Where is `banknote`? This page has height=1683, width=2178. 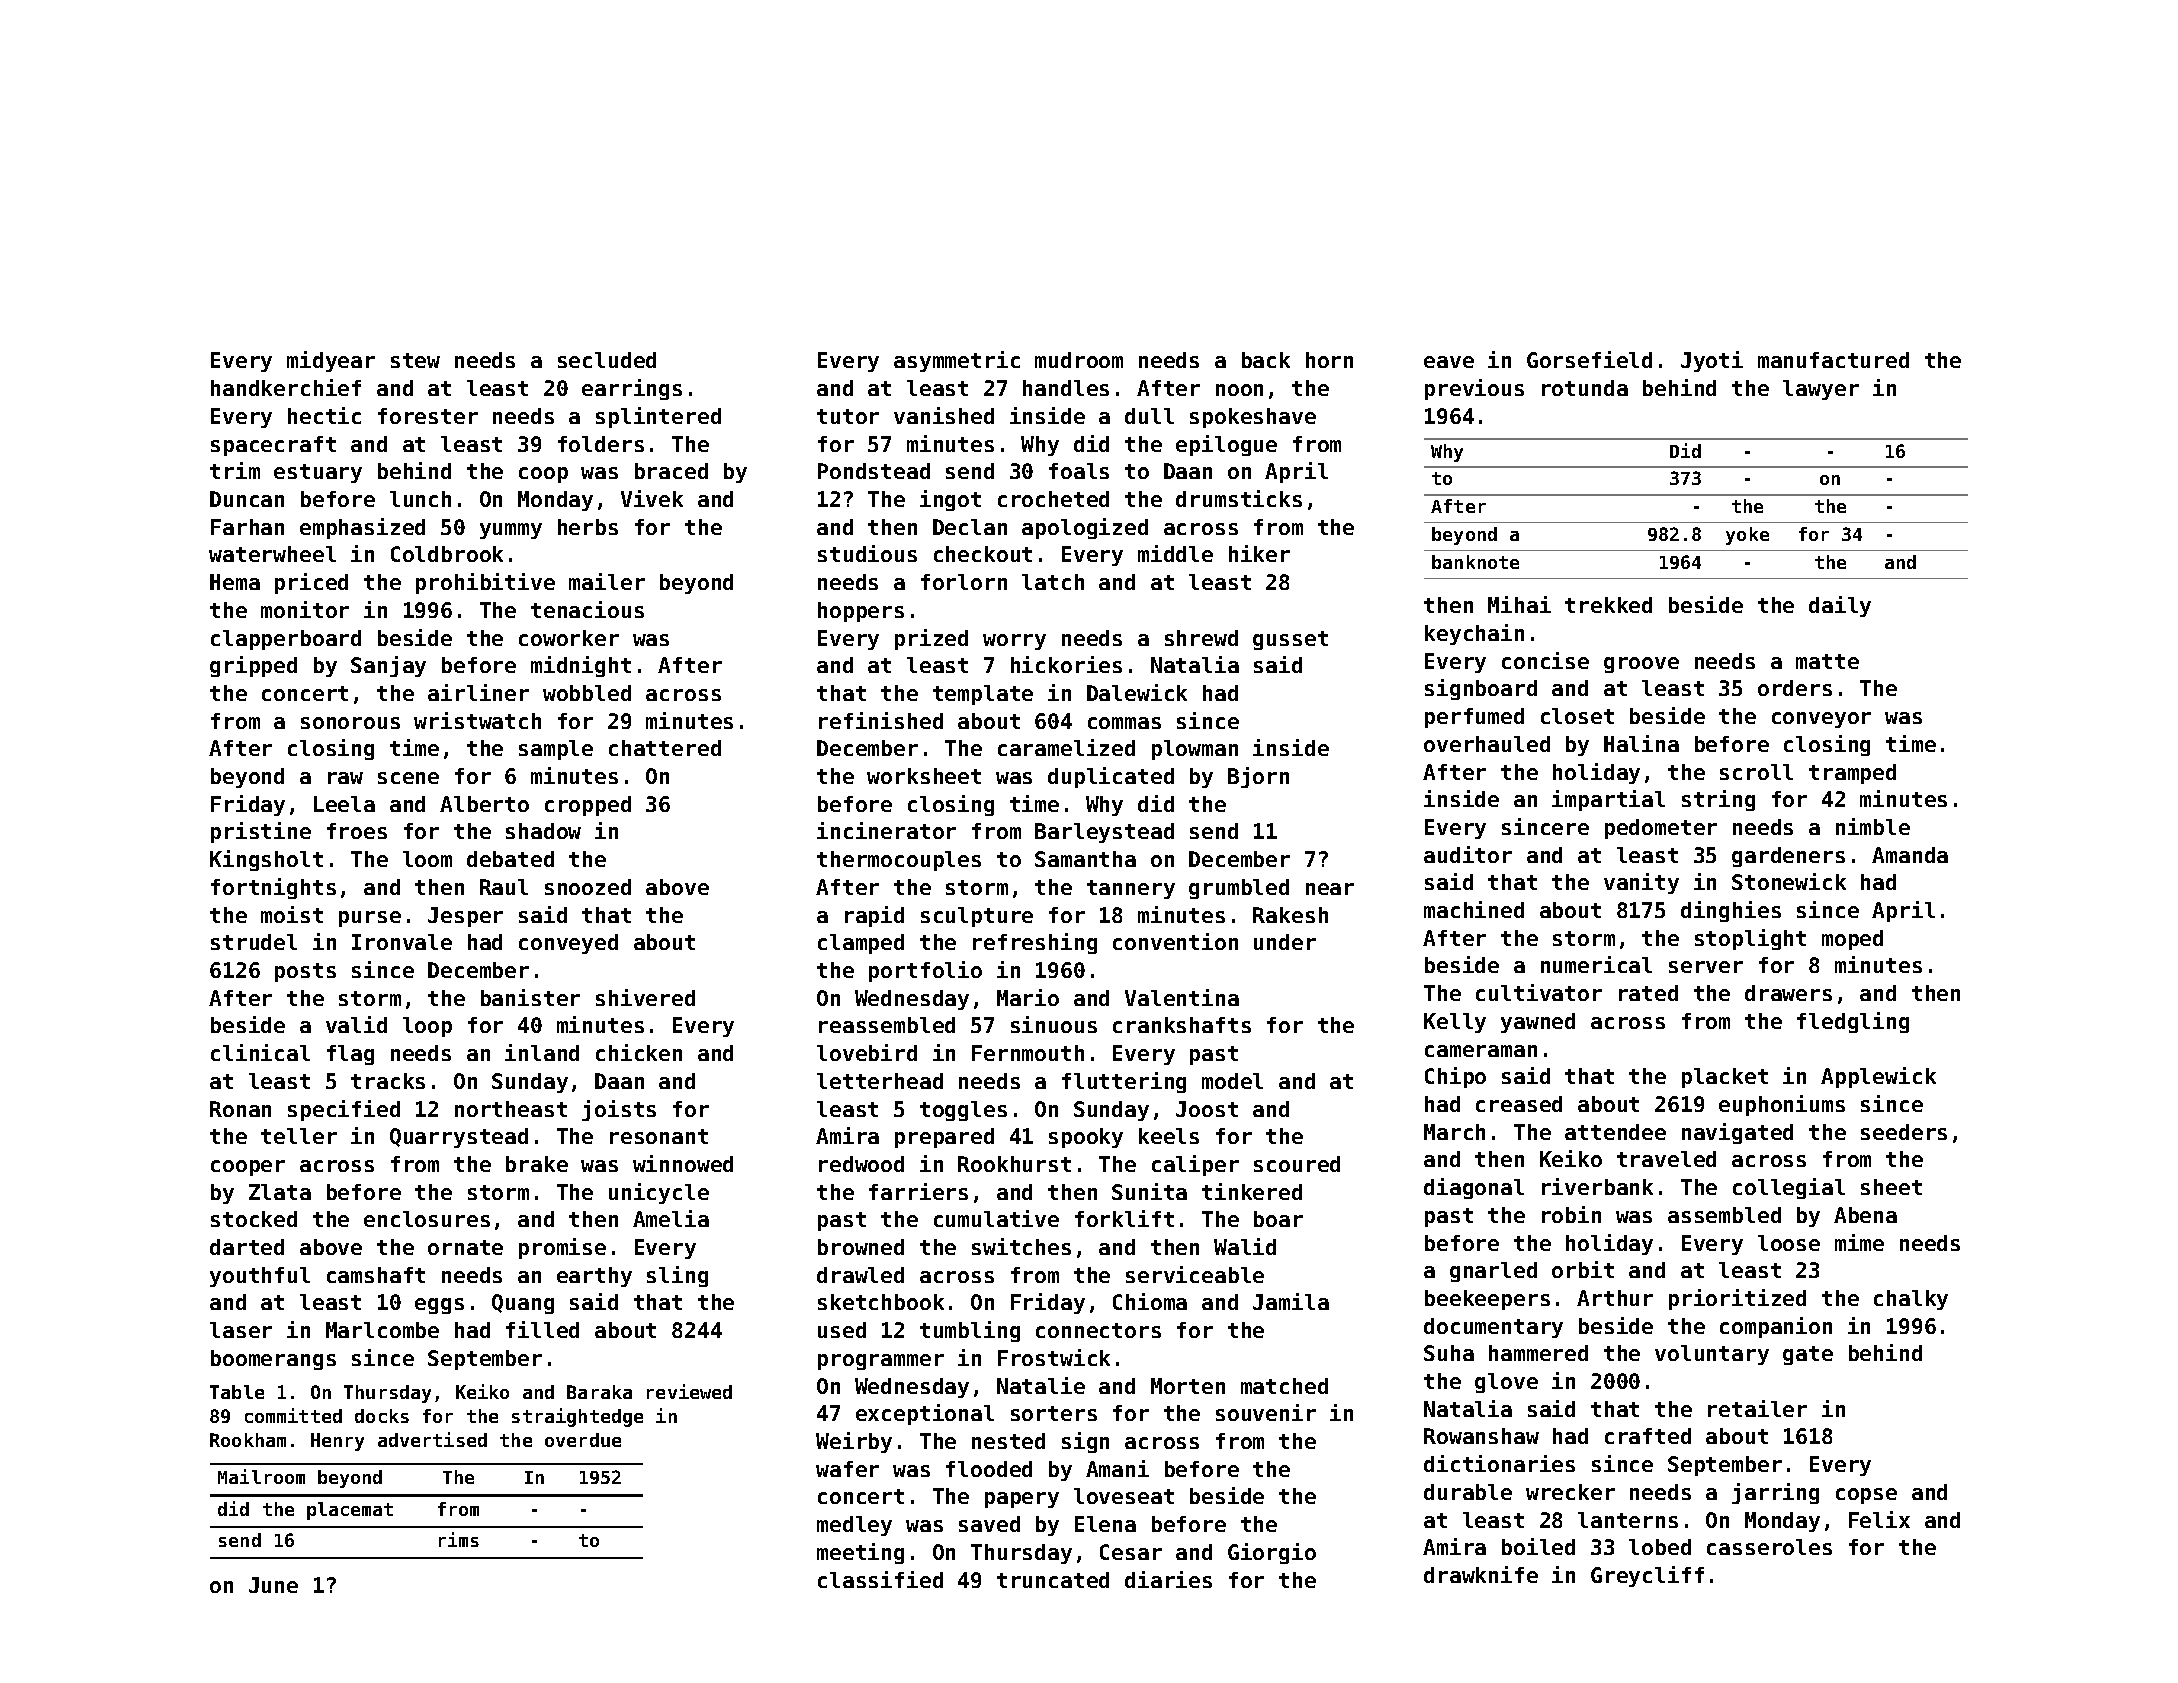
banknote is located at coordinates (1475, 562).
